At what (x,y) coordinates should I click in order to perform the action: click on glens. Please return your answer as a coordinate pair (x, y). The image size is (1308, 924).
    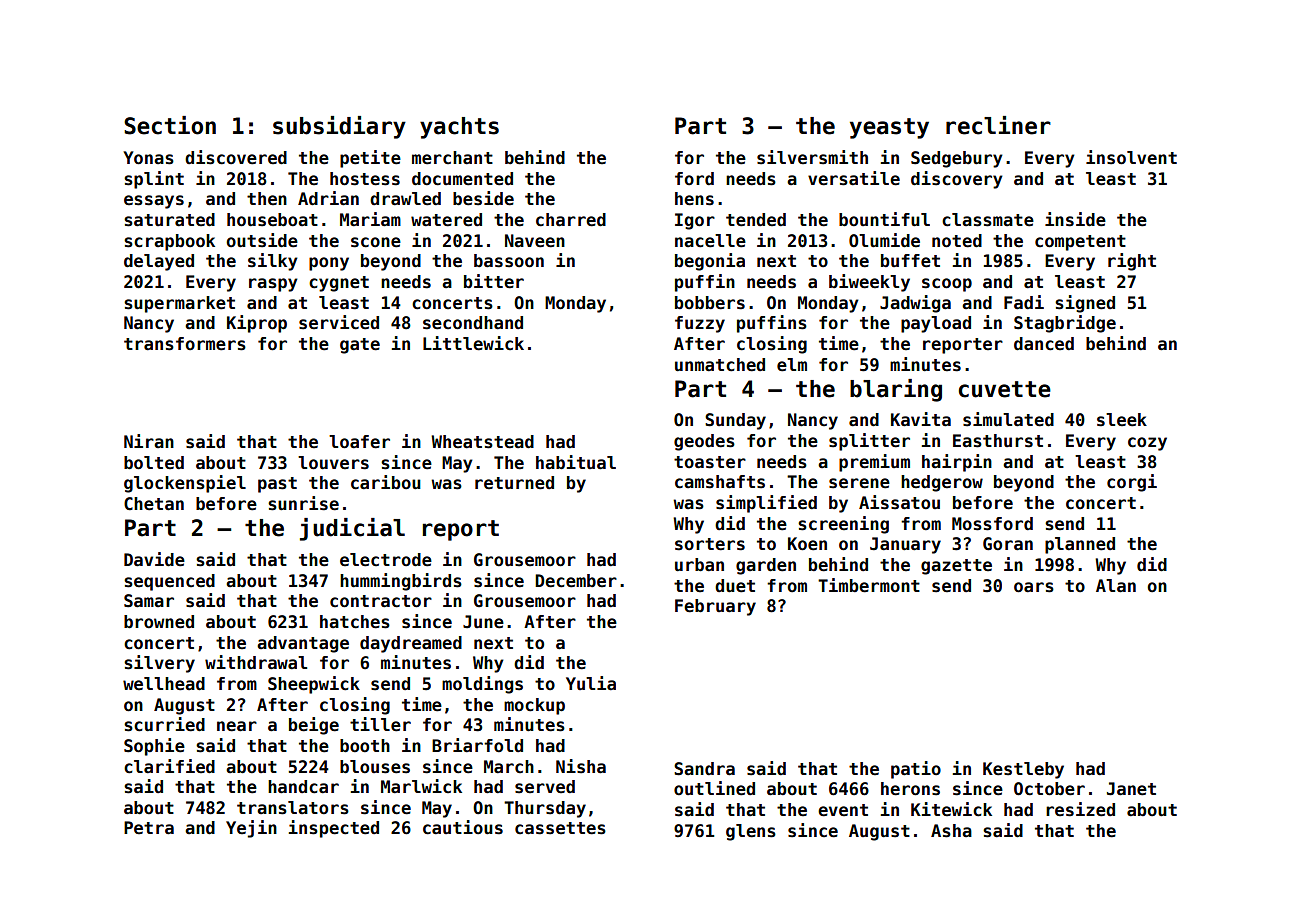
    Looking at the image, I should click on (751, 832).
